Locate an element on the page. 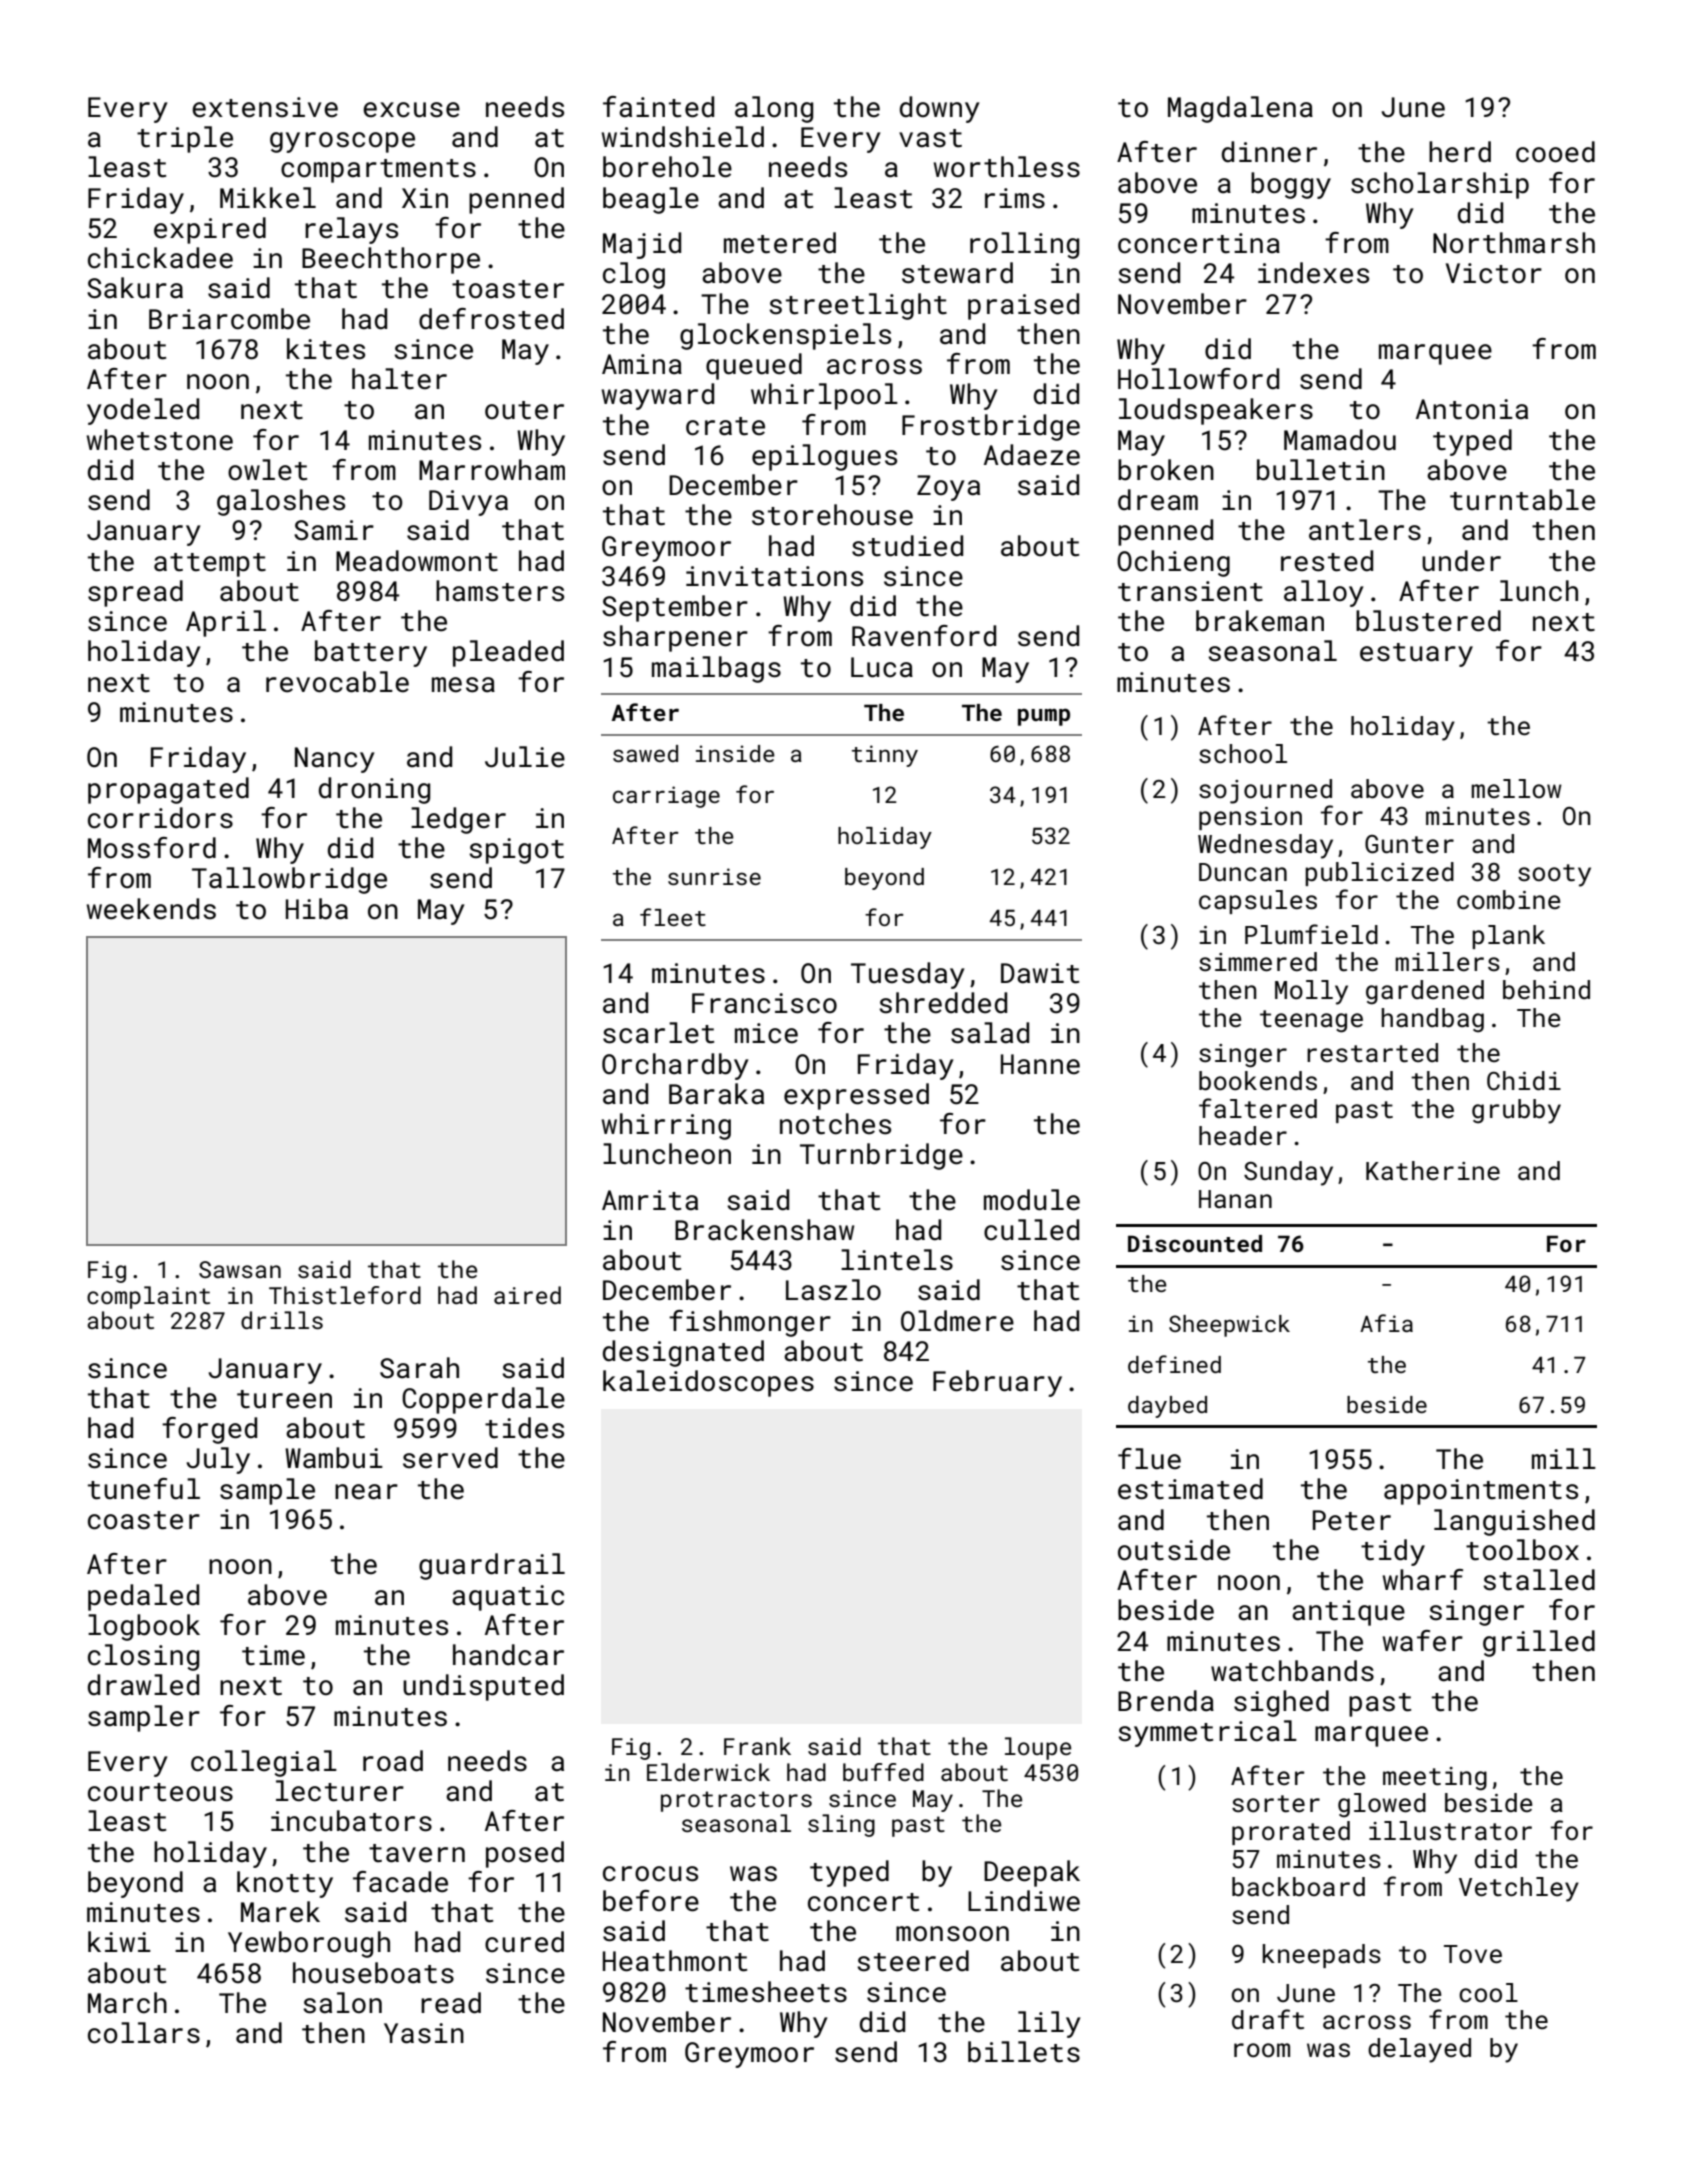 The image size is (1683, 2178). kaleidoscopes is located at coordinates (708, 1383).
